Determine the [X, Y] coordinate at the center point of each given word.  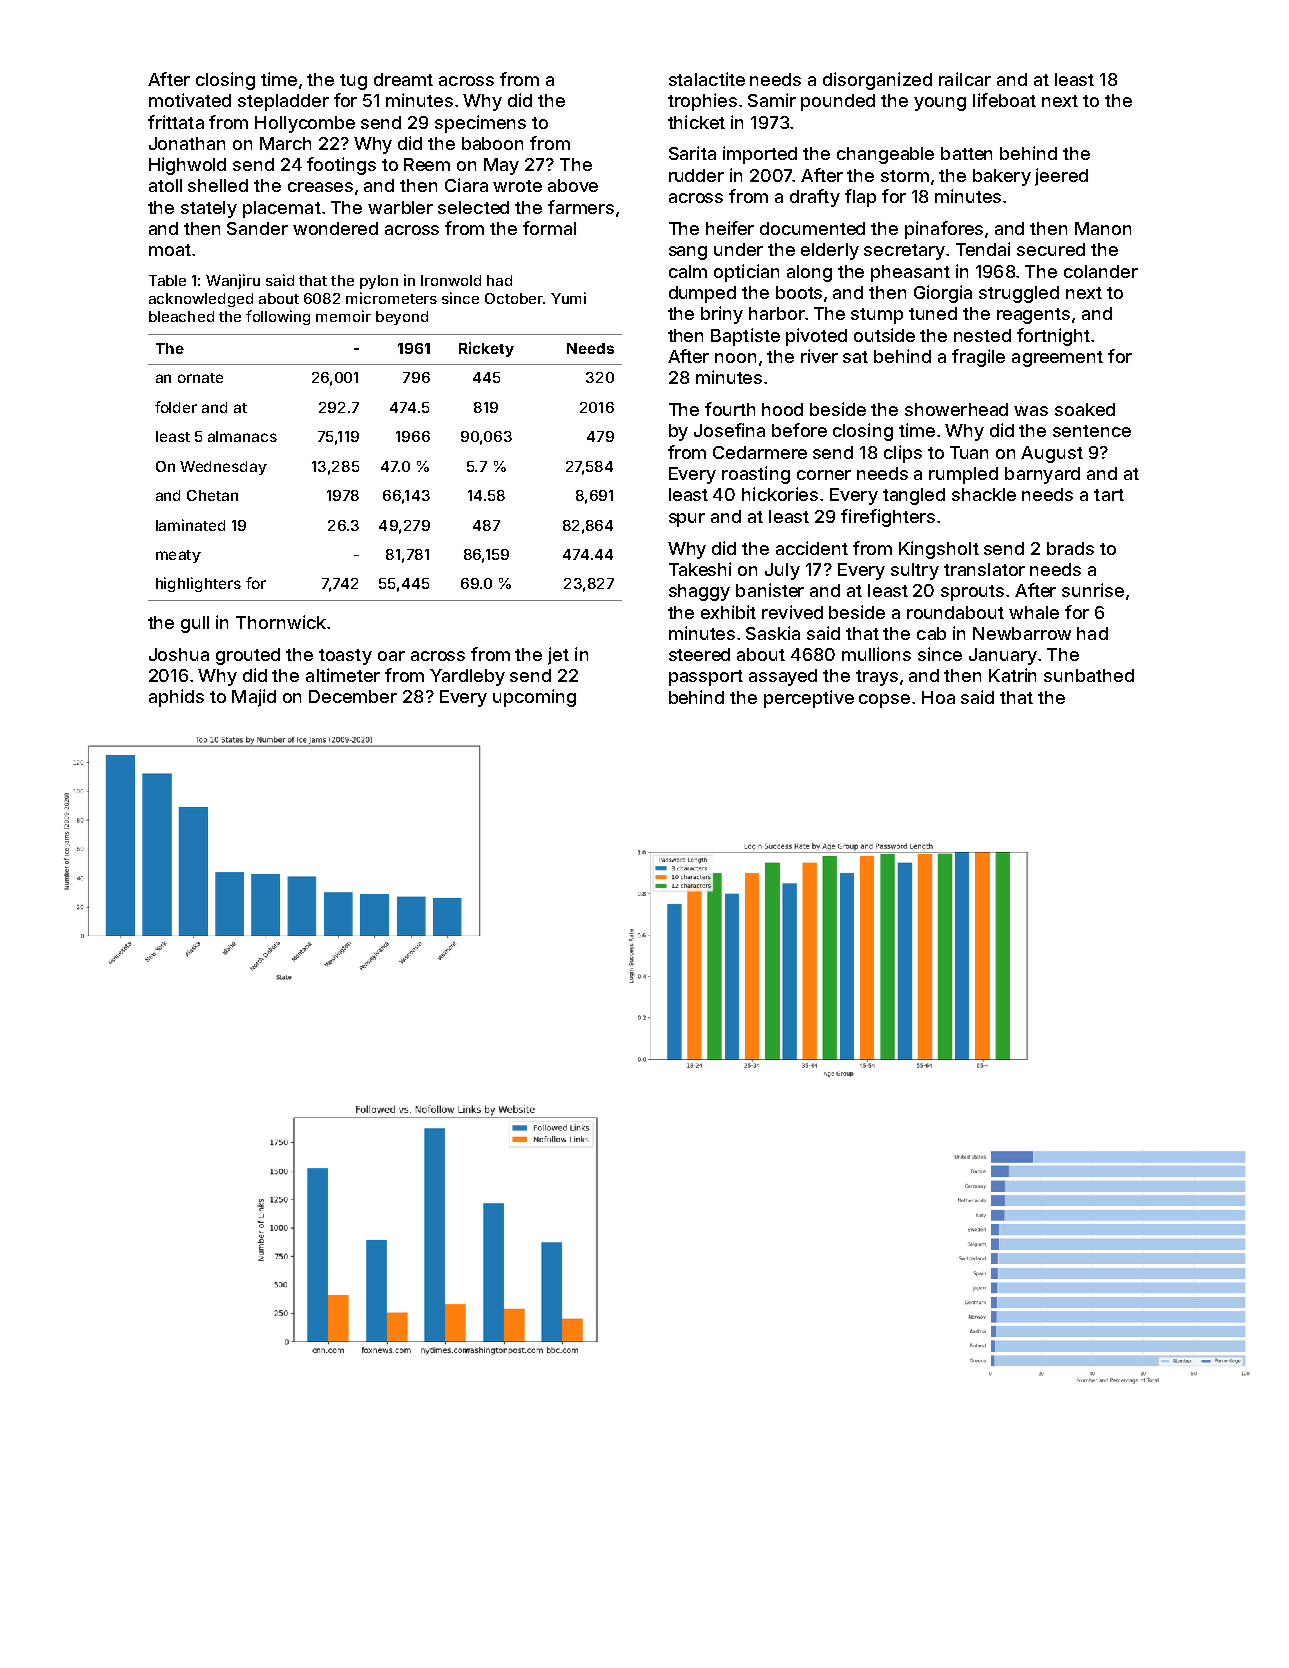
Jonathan [187, 143]
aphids [176, 698]
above [573, 185]
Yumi [568, 298]
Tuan [969, 452]
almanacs [242, 436]
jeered [1061, 177]
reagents [1033, 316]
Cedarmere [760, 452]
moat [170, 250]
